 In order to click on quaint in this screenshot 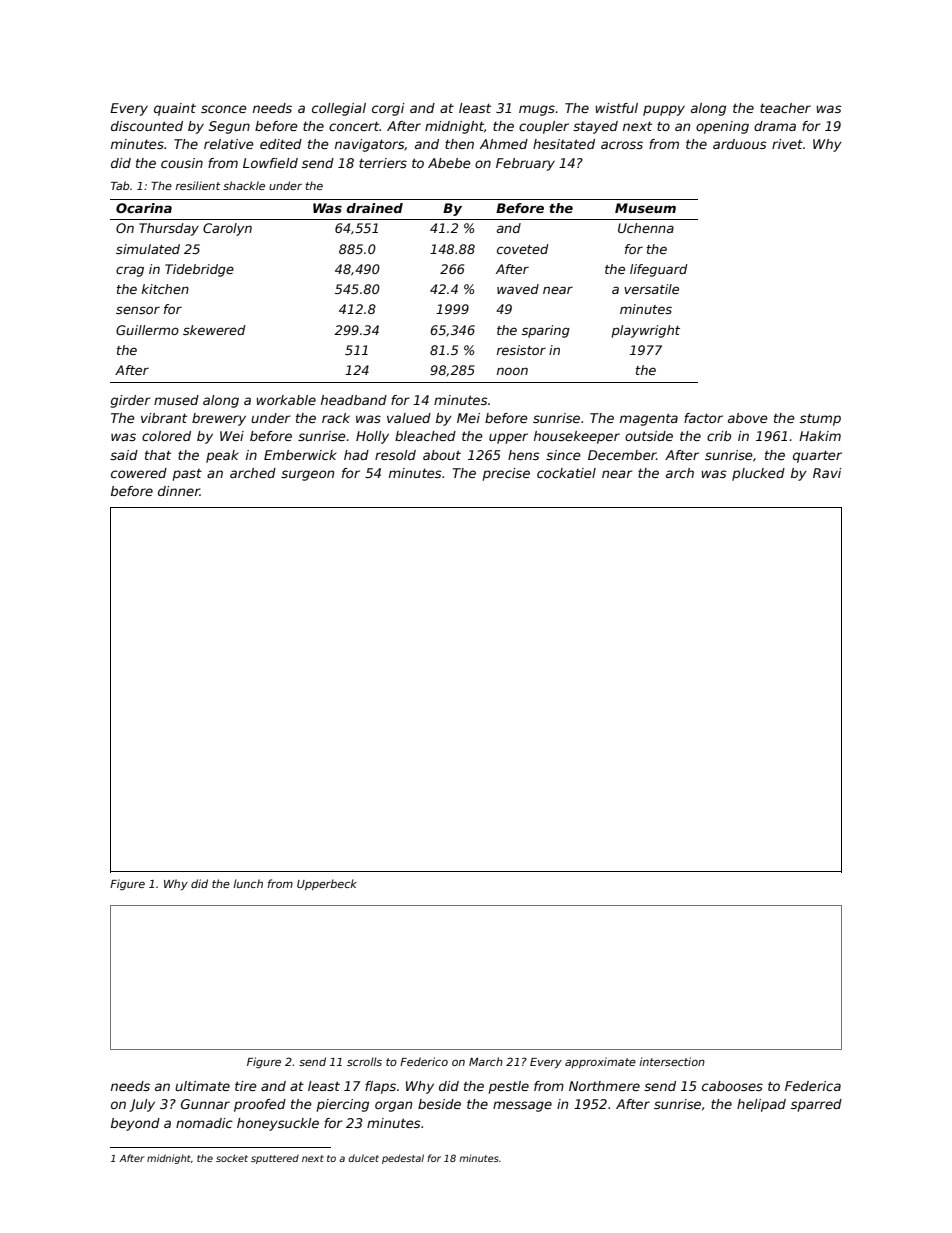, I will do `click(175, 109)`.
